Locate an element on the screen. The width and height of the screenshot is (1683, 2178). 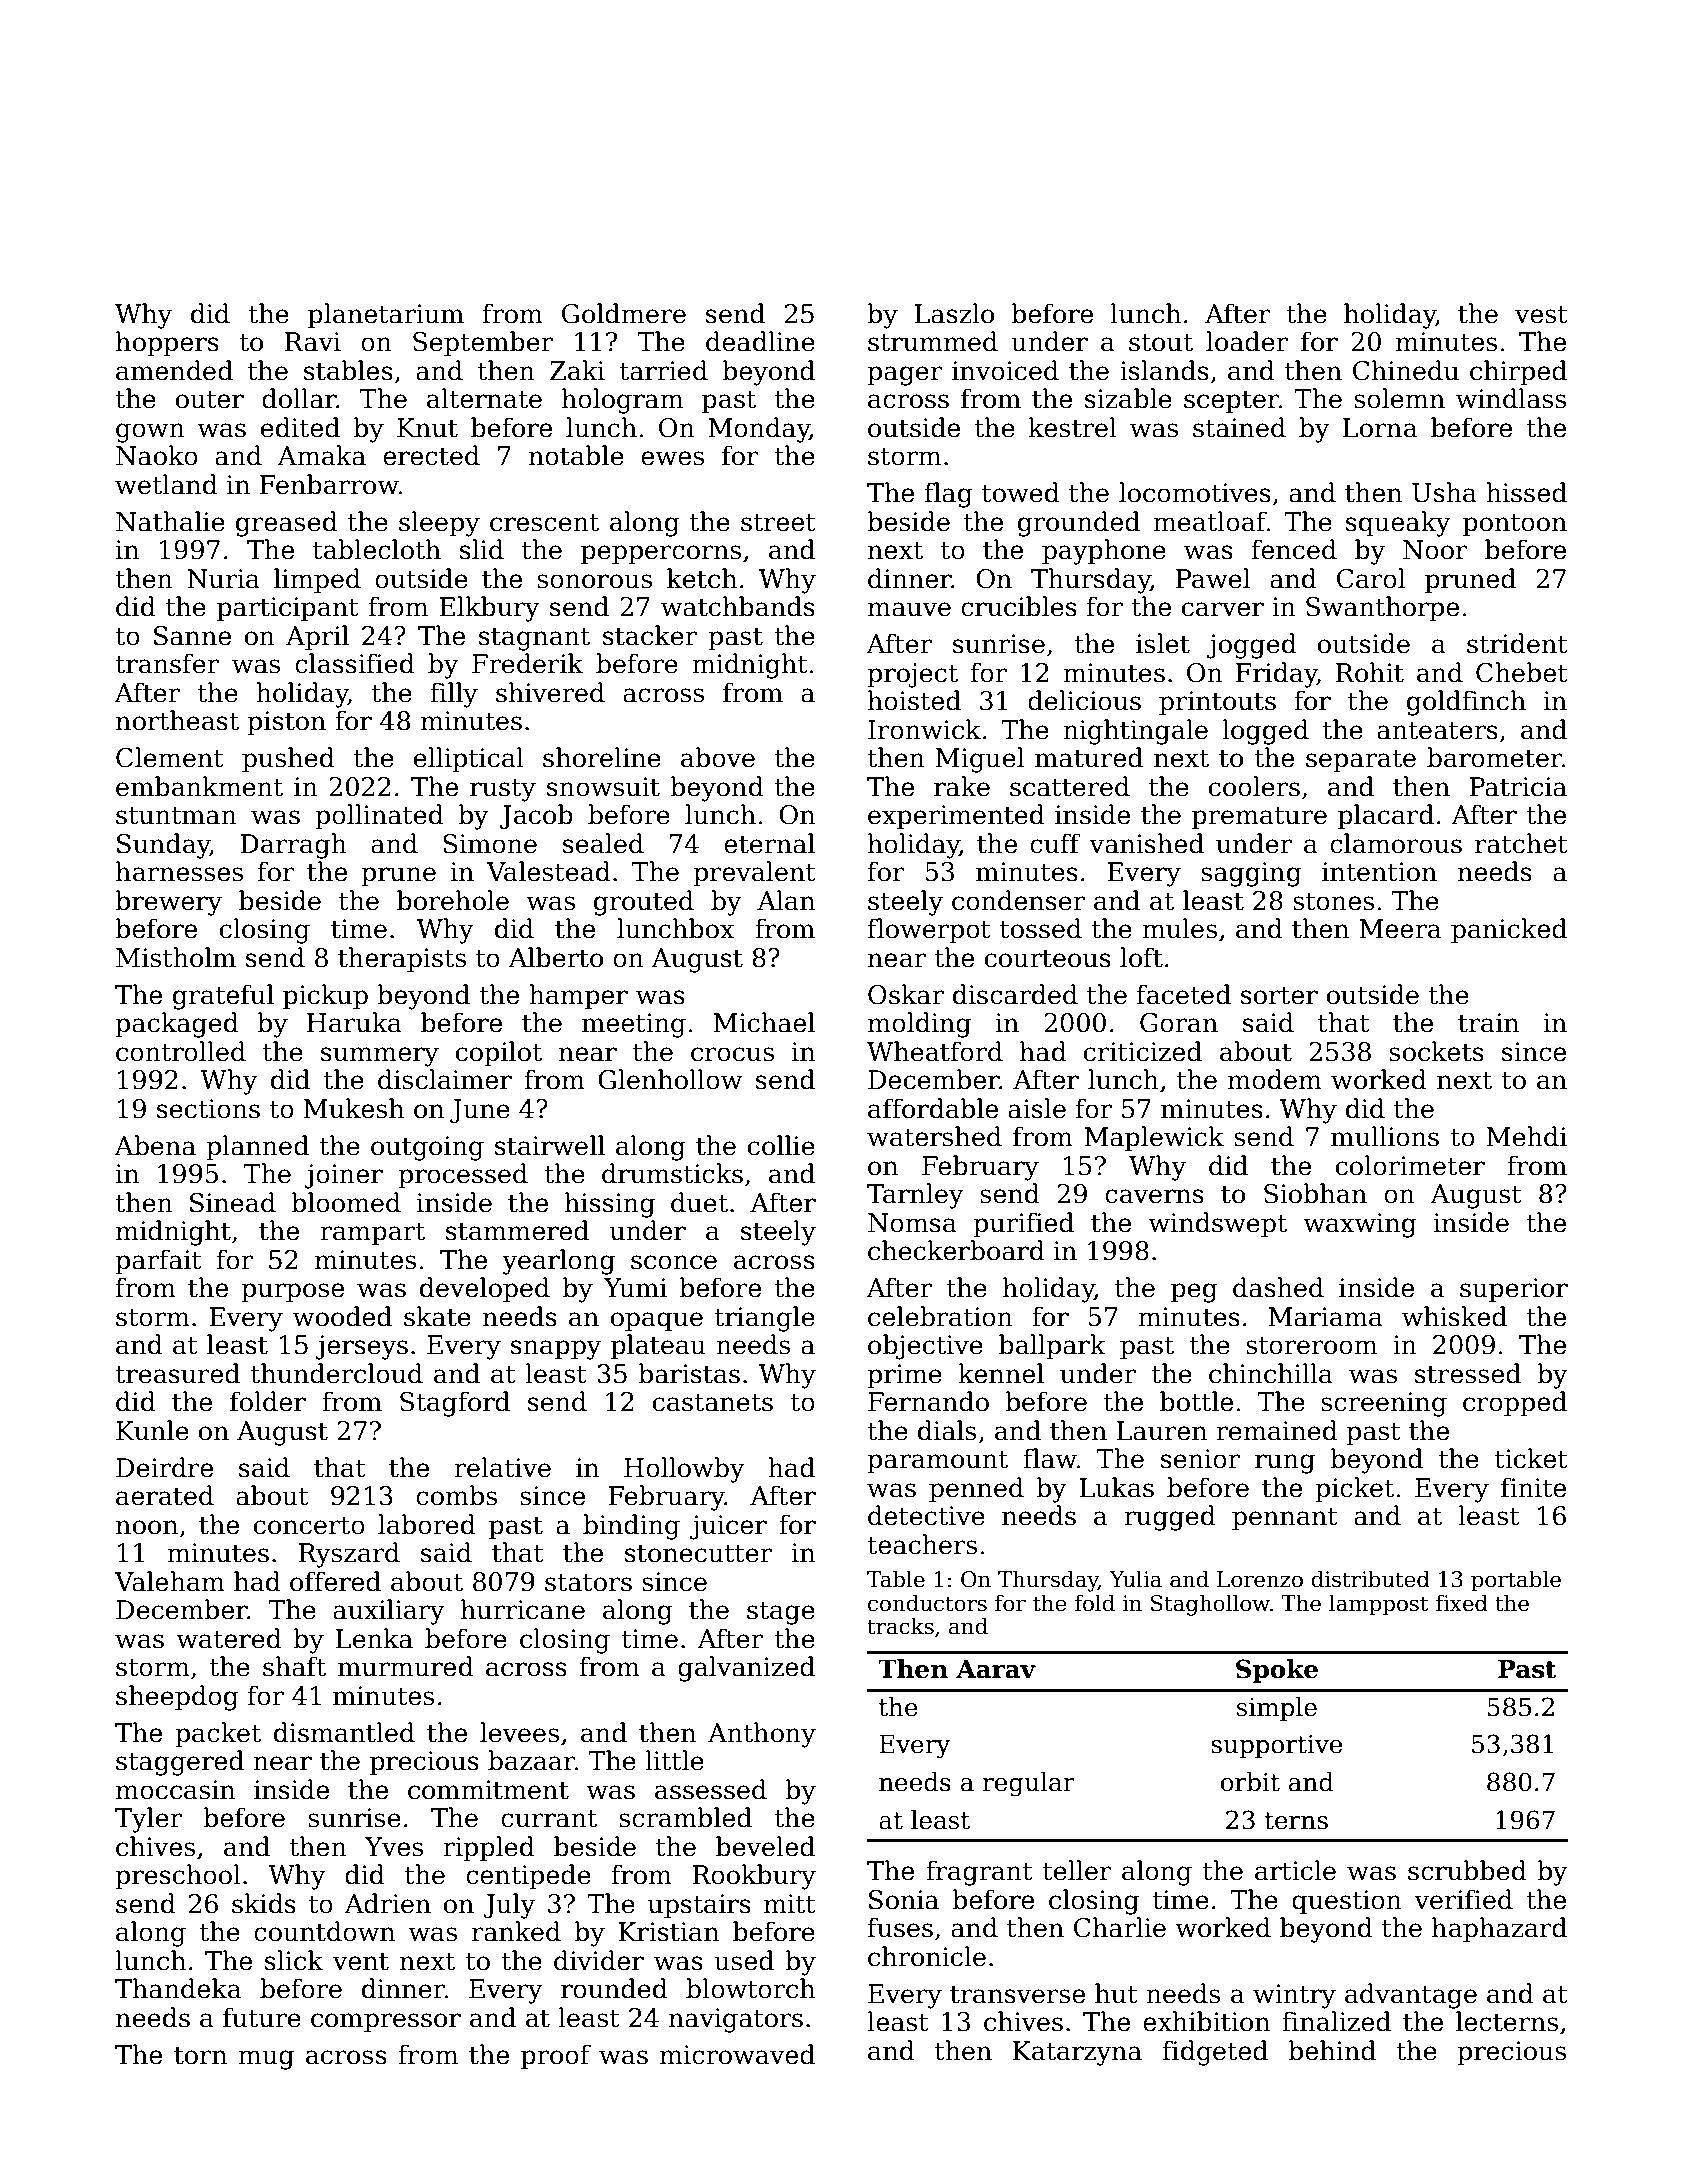
jerseys is located at coordinates (362, 1347).
